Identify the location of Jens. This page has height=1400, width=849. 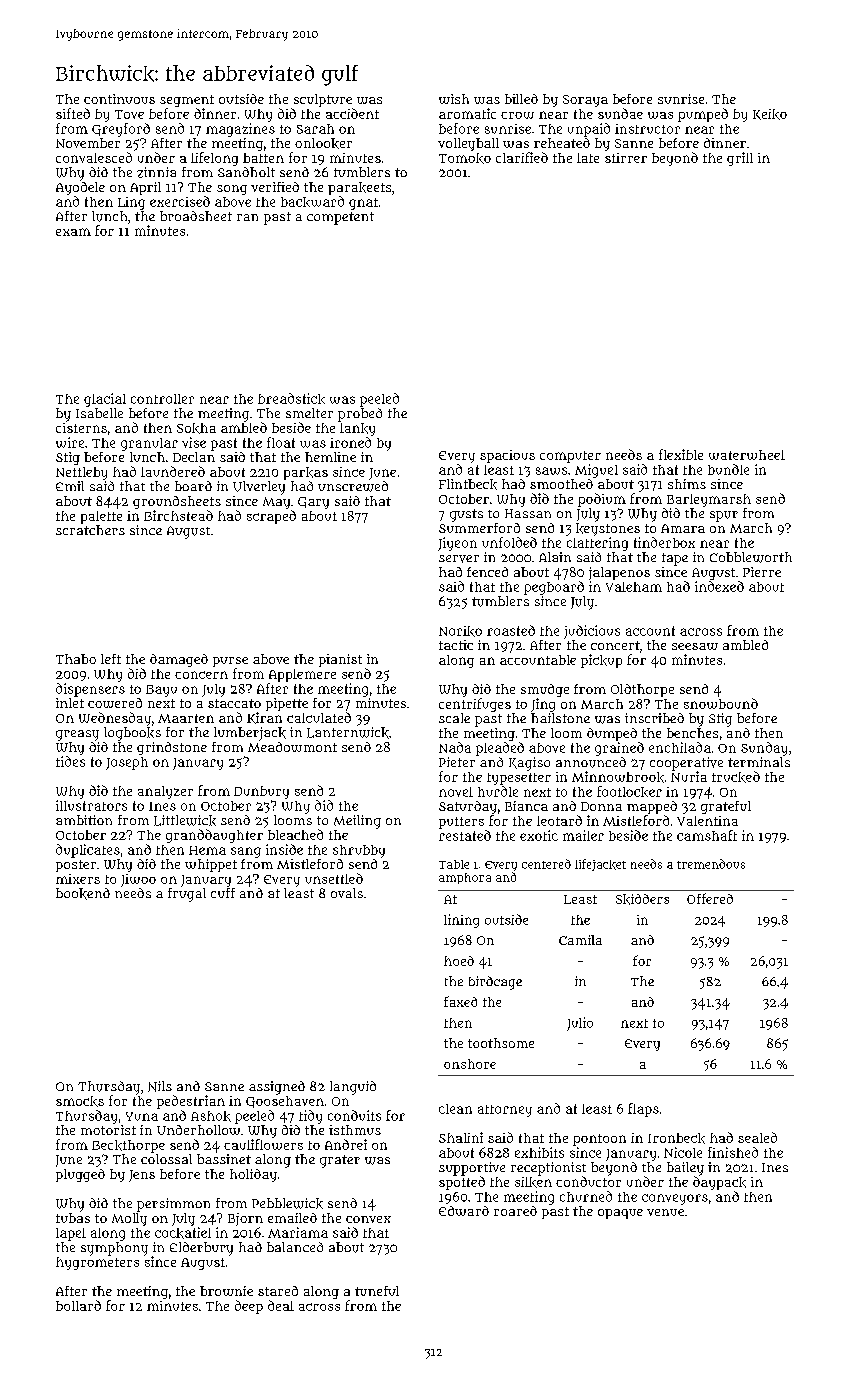
(142, 1176).
